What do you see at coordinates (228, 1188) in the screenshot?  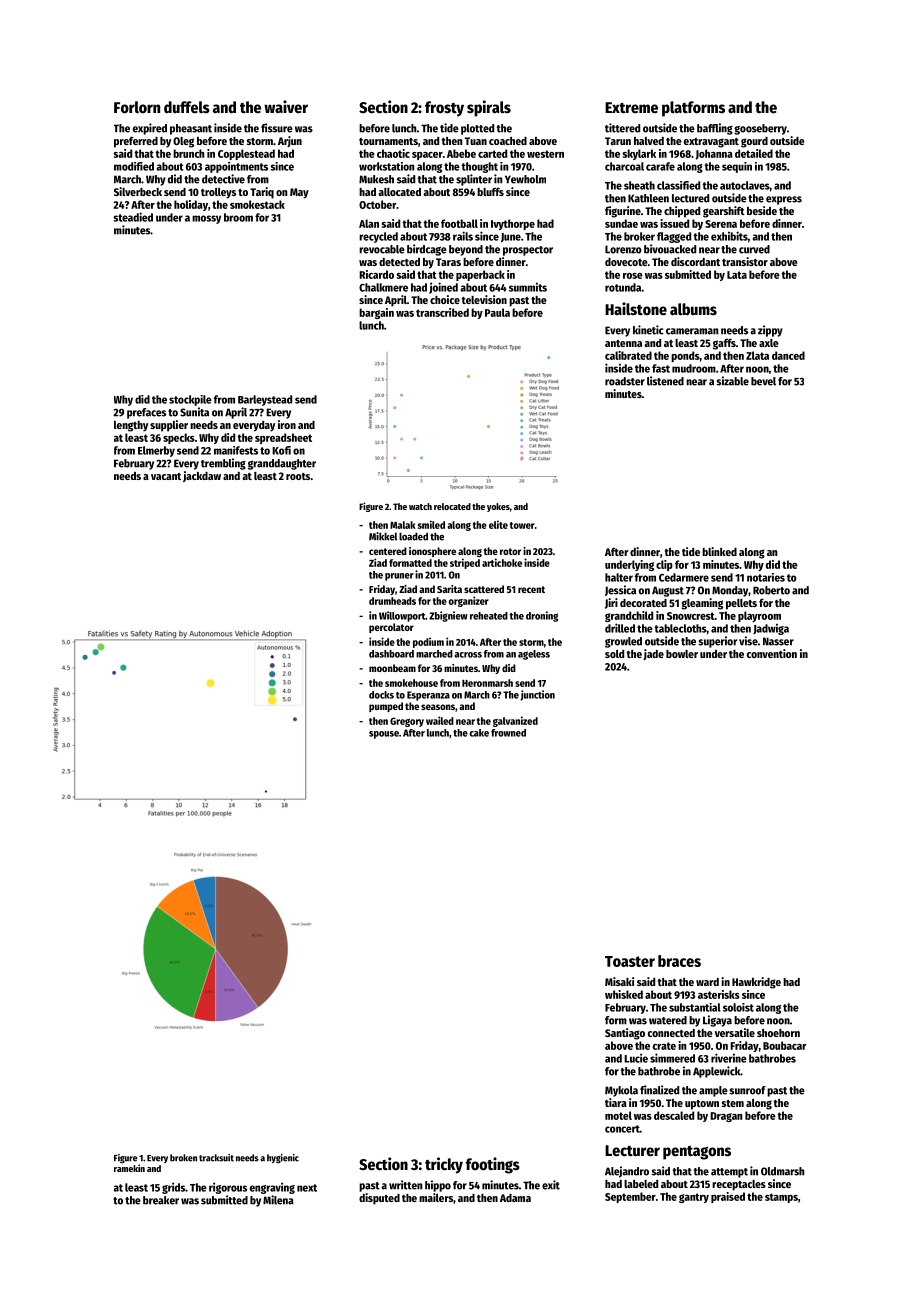 I see `rigorous` at bounding box center [228, 1188].
